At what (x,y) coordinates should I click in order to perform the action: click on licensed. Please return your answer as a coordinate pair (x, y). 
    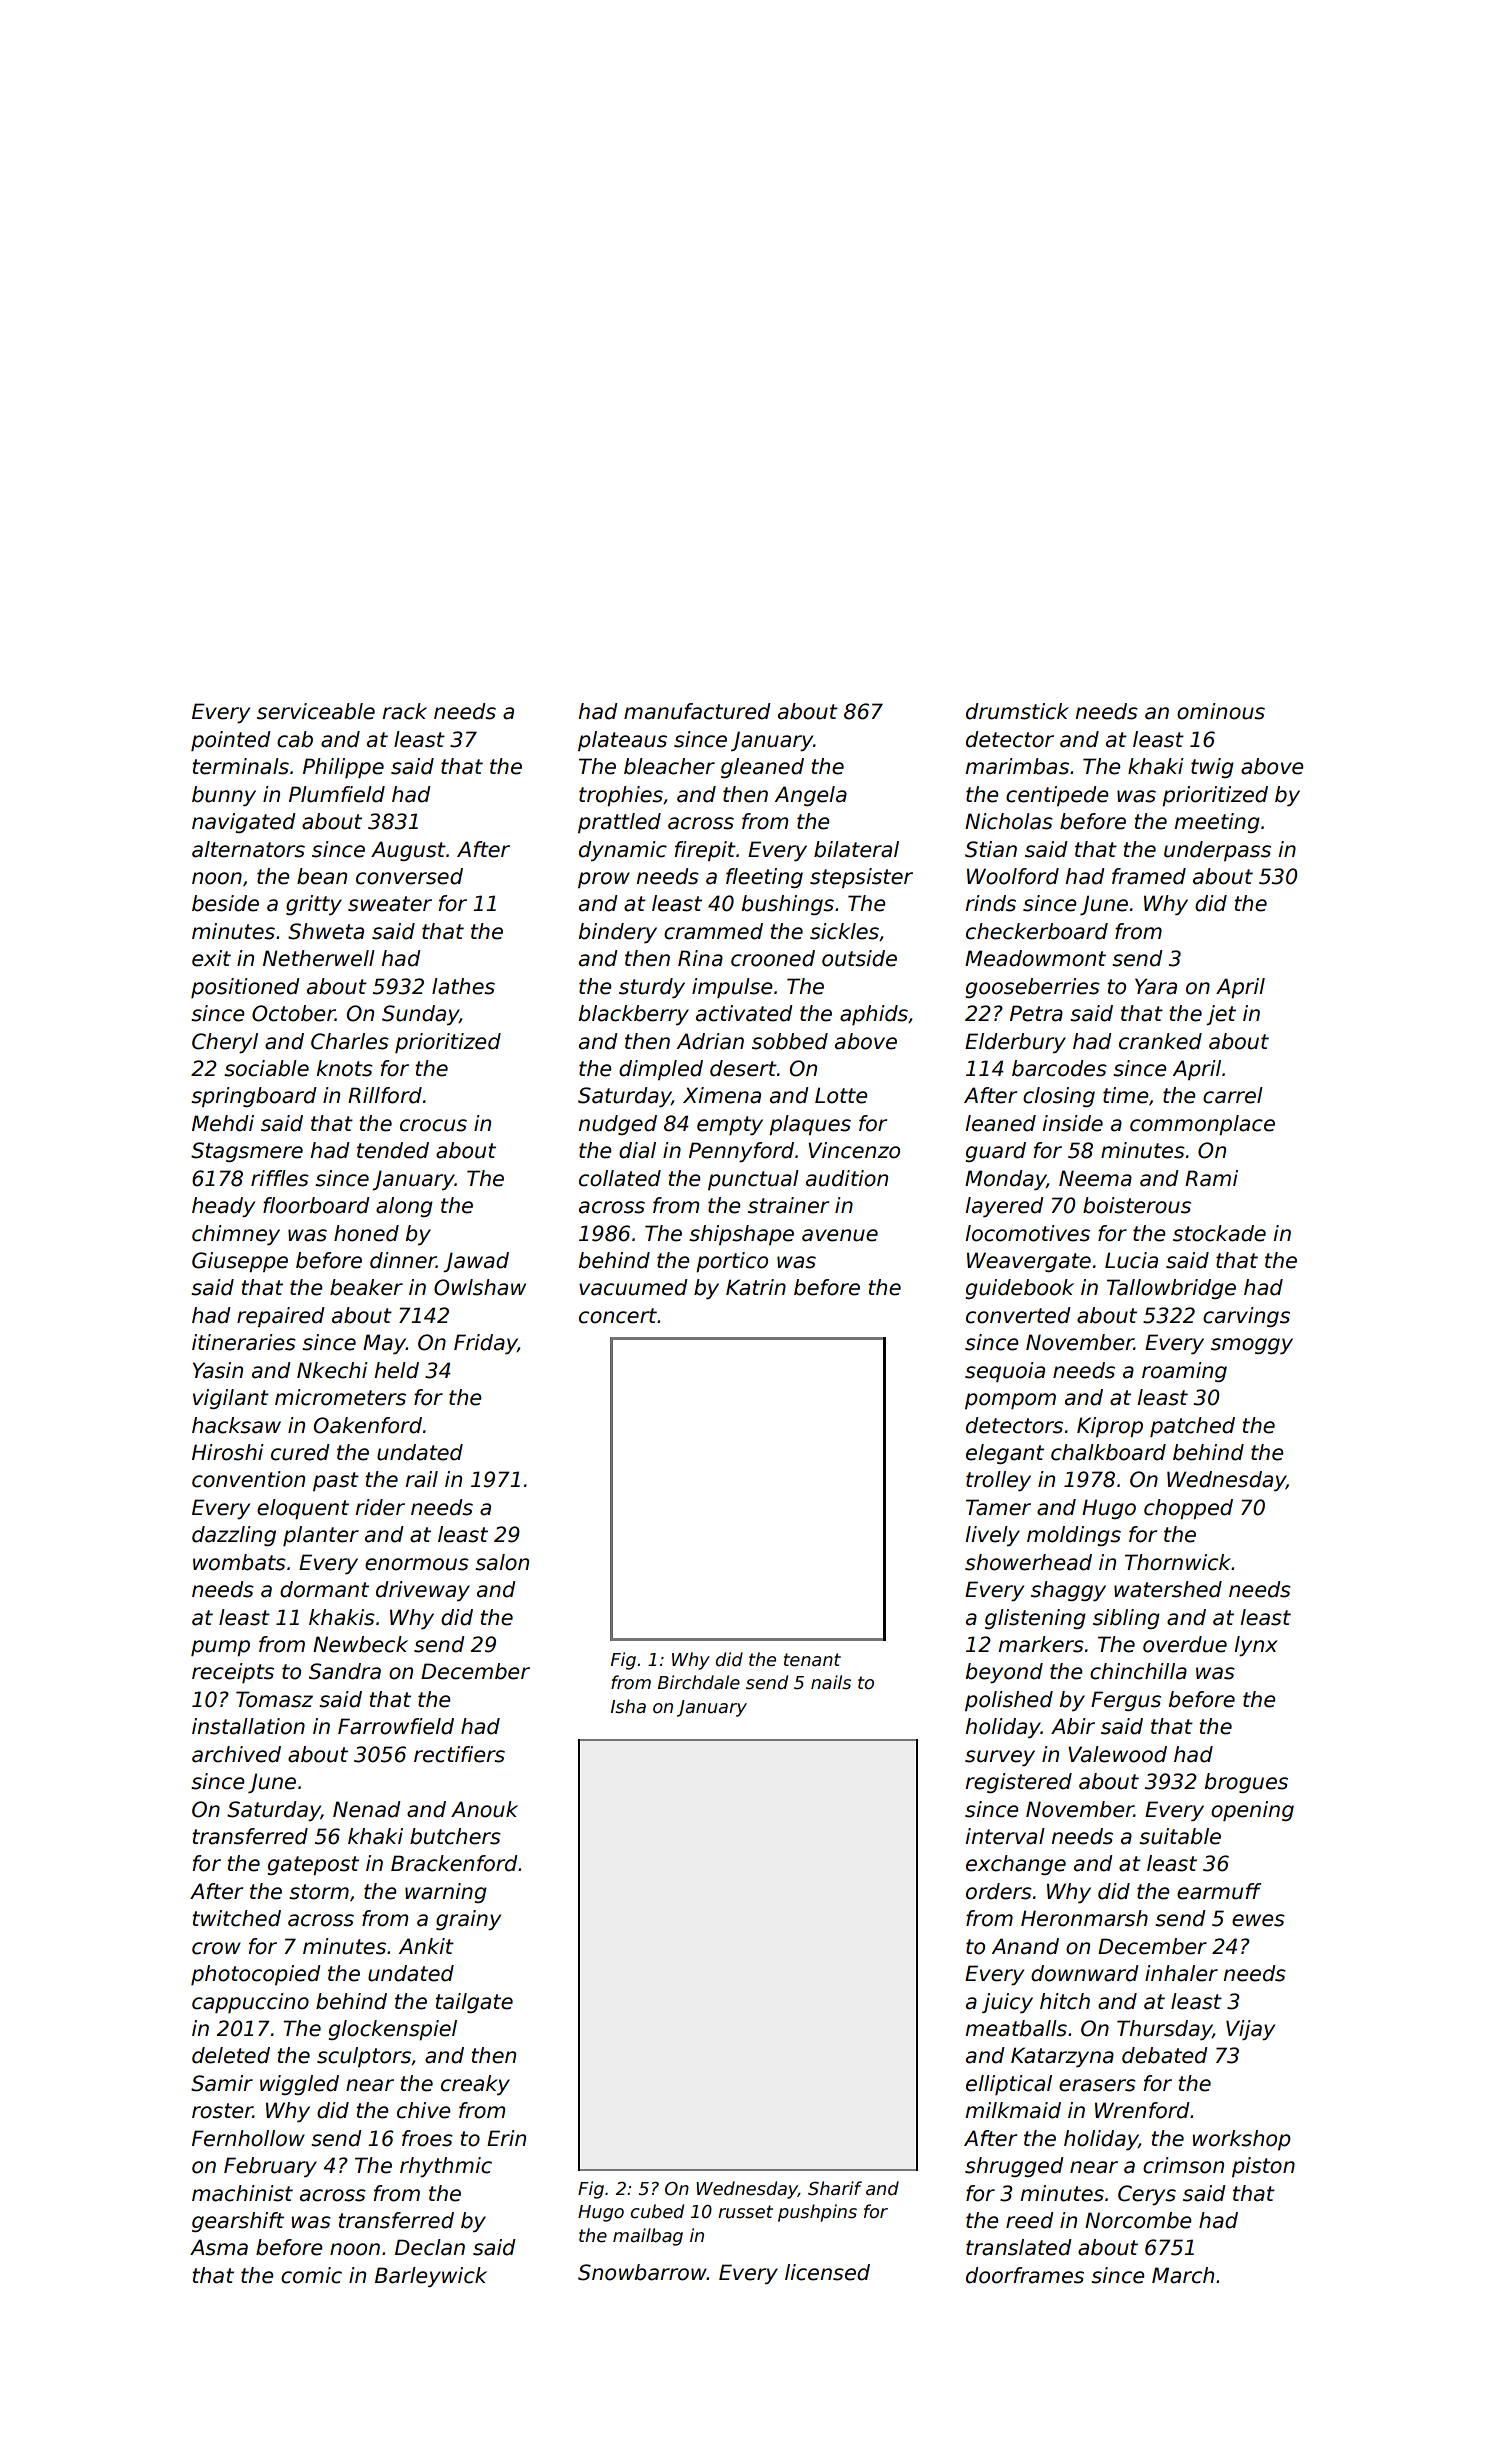
    Looking at the image, I should click on (827, 2272).
